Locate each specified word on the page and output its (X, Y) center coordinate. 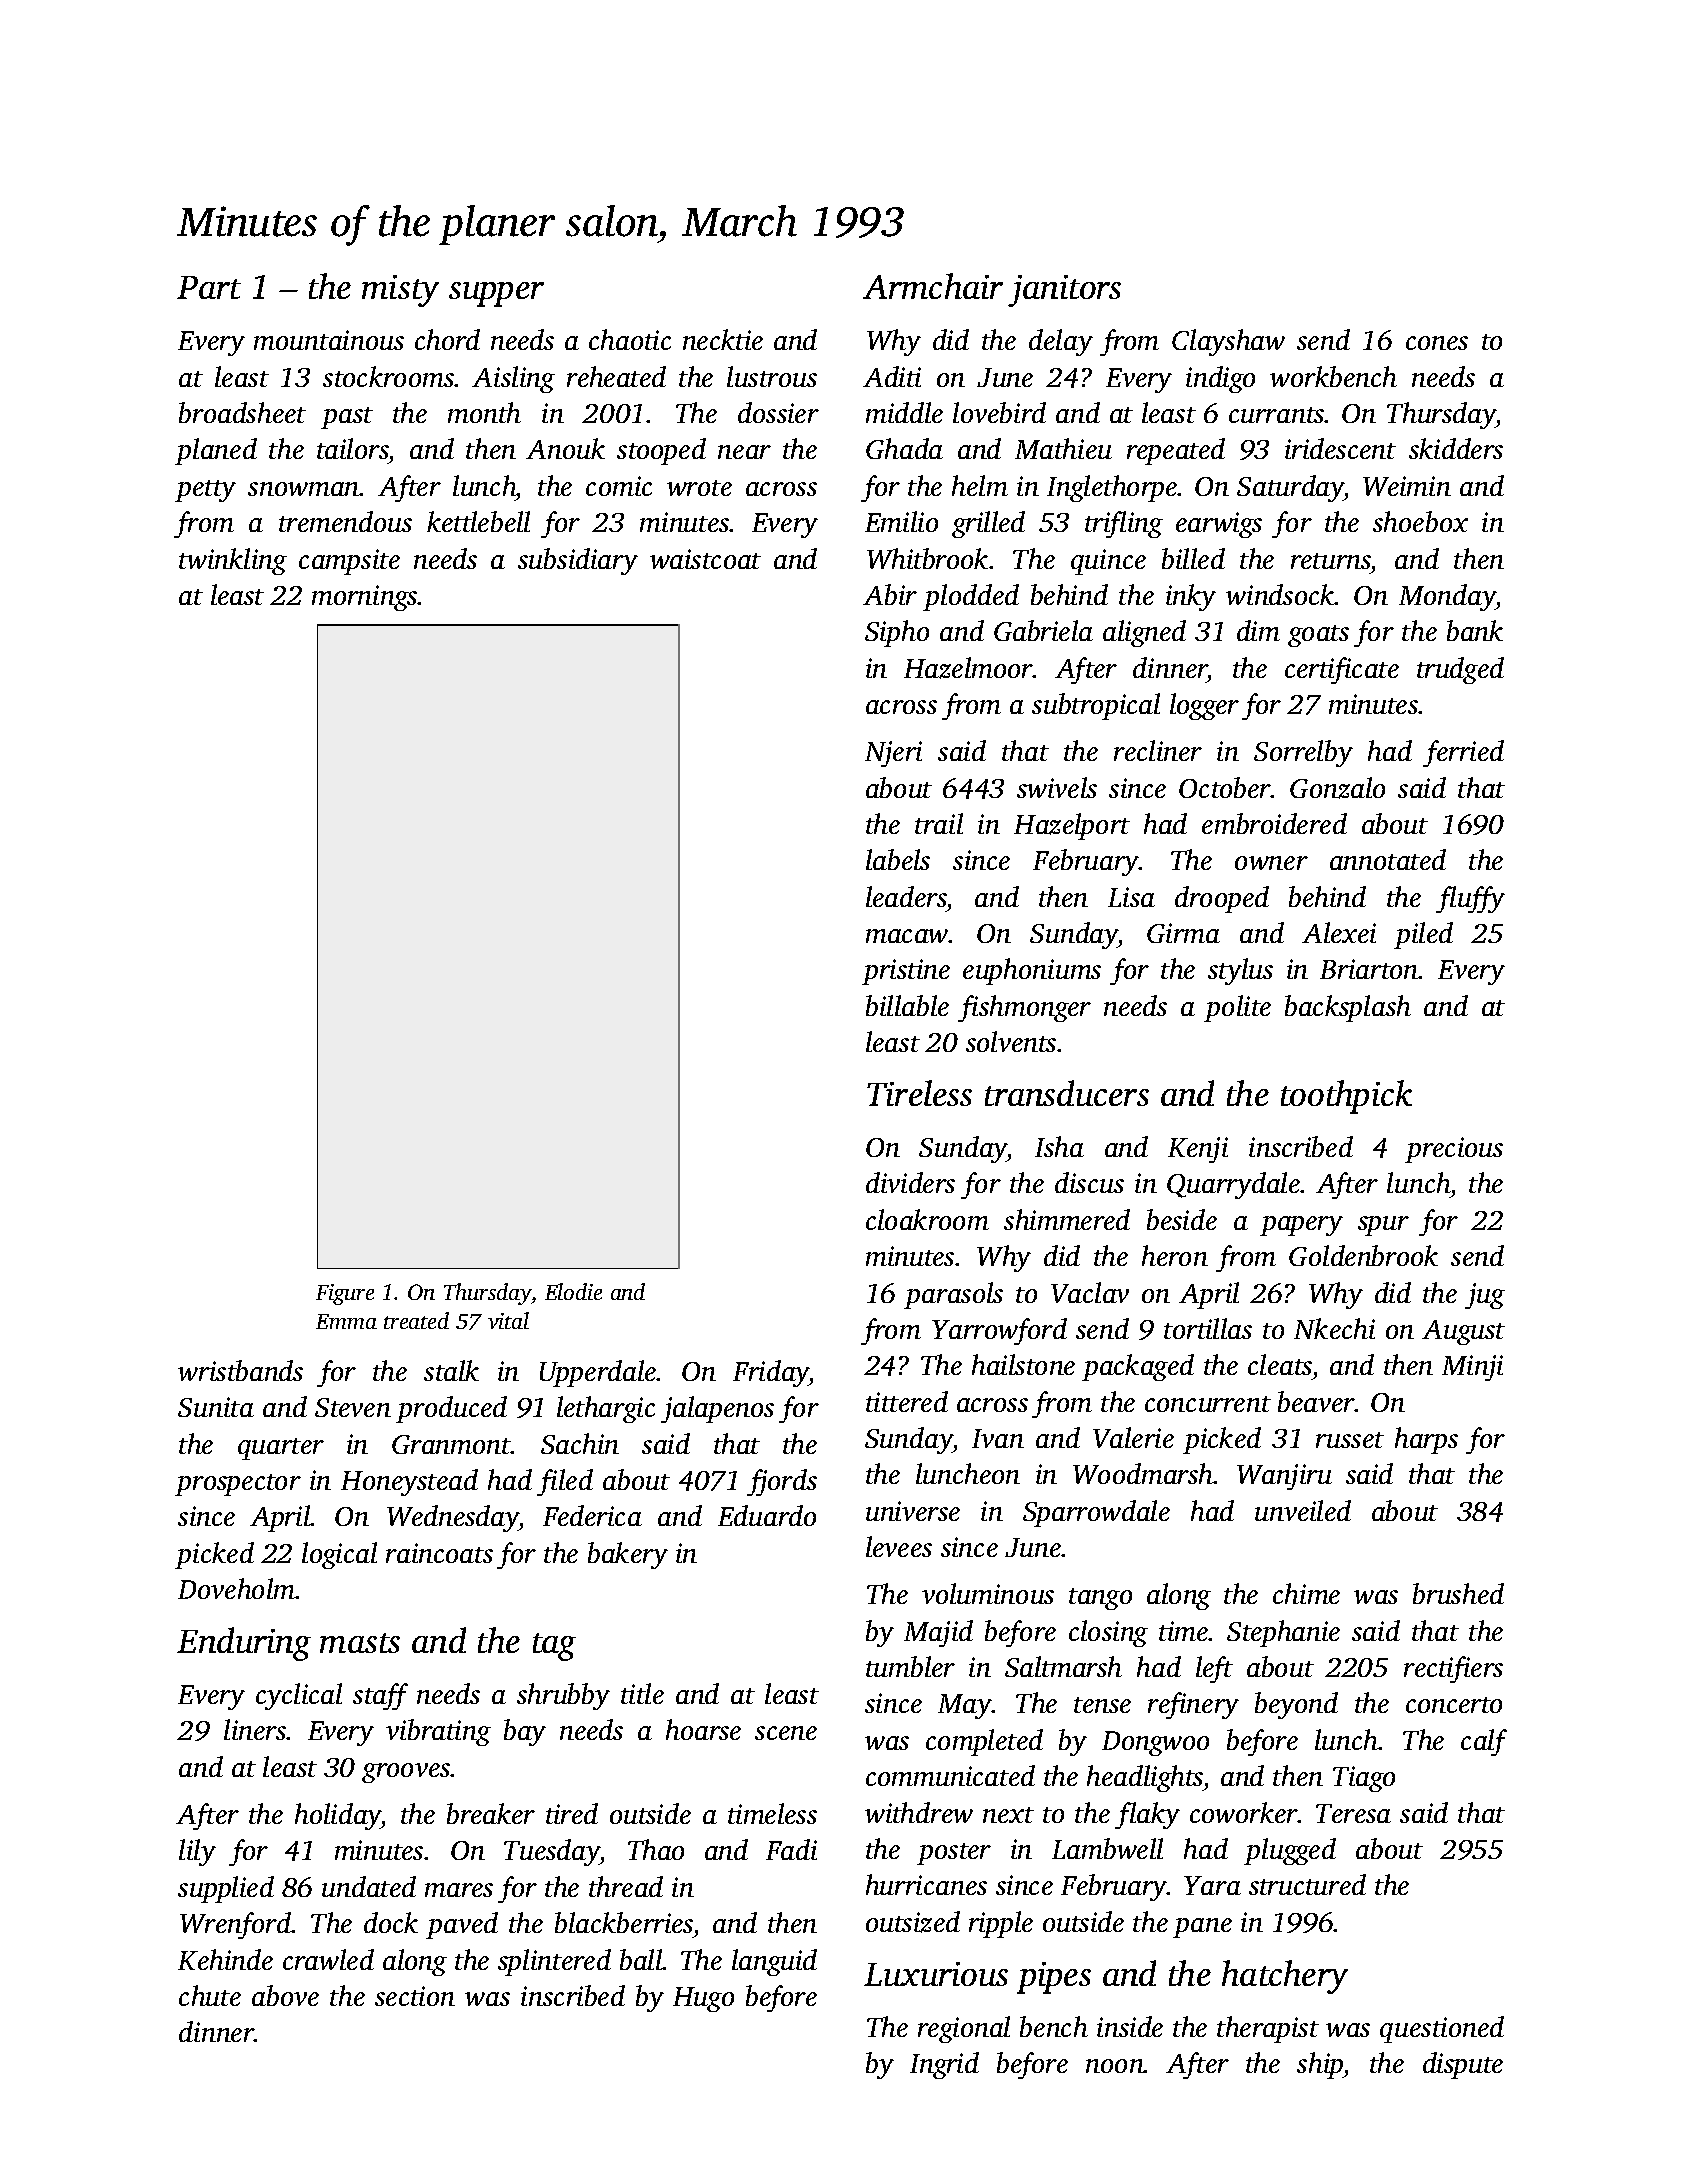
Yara (1212, 1885)
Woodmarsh (1143, 1473)
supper (496, 294)
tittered (907, 1401)
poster (954, 1854)
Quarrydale (1233, 1185)
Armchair (933, 286)
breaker (491, 1813)
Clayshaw (1228, 342)
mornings (365, 598)
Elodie (573, 1291)
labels (898, 859)
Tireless (919, 1093)
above (285, 1995)
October (1225, 787)
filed (565, 1482)
